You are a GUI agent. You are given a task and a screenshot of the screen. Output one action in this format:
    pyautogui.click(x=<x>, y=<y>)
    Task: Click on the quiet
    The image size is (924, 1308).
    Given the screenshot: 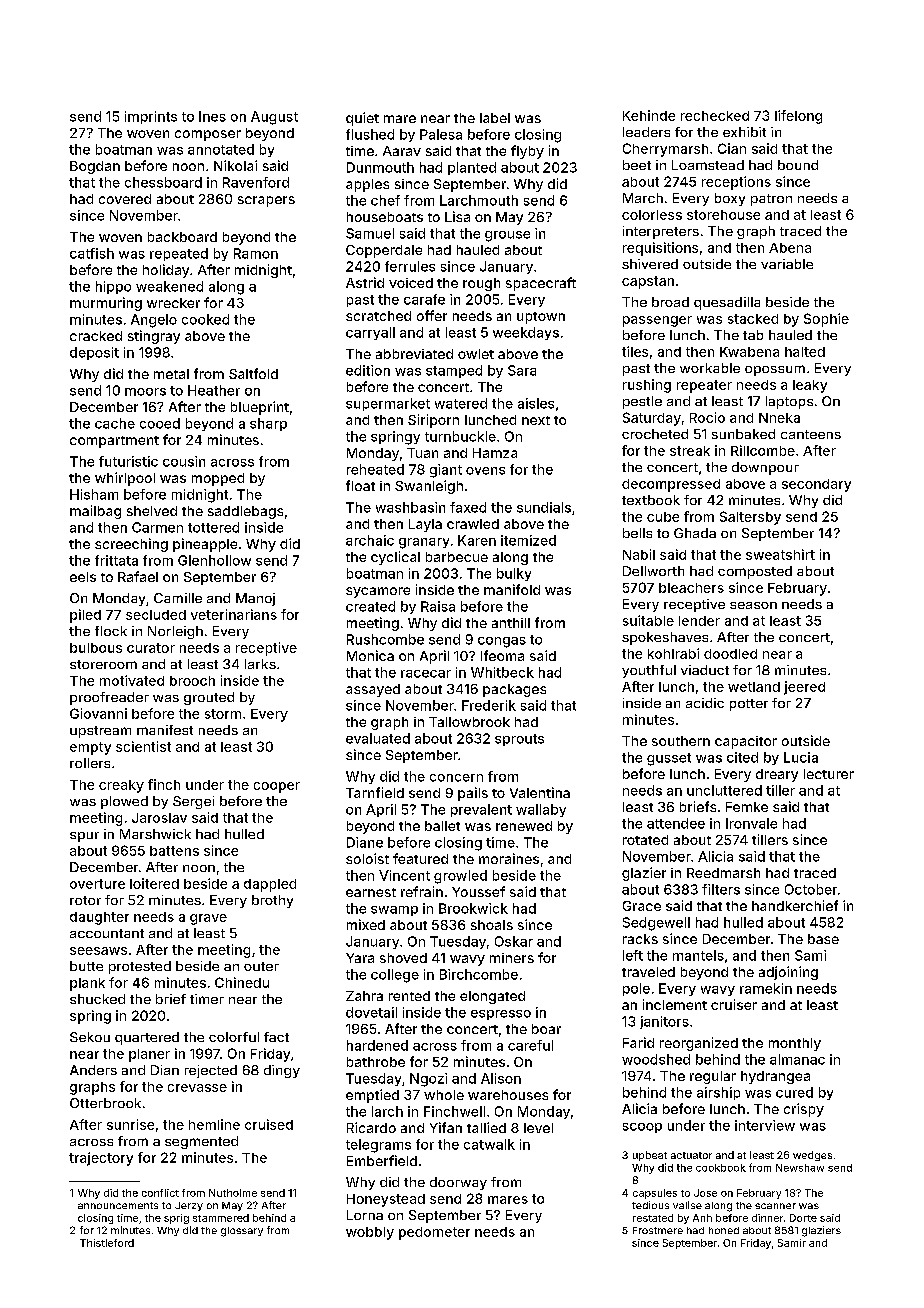 What is the action you would take?
    pyautogui.click(x=362, y=119)
